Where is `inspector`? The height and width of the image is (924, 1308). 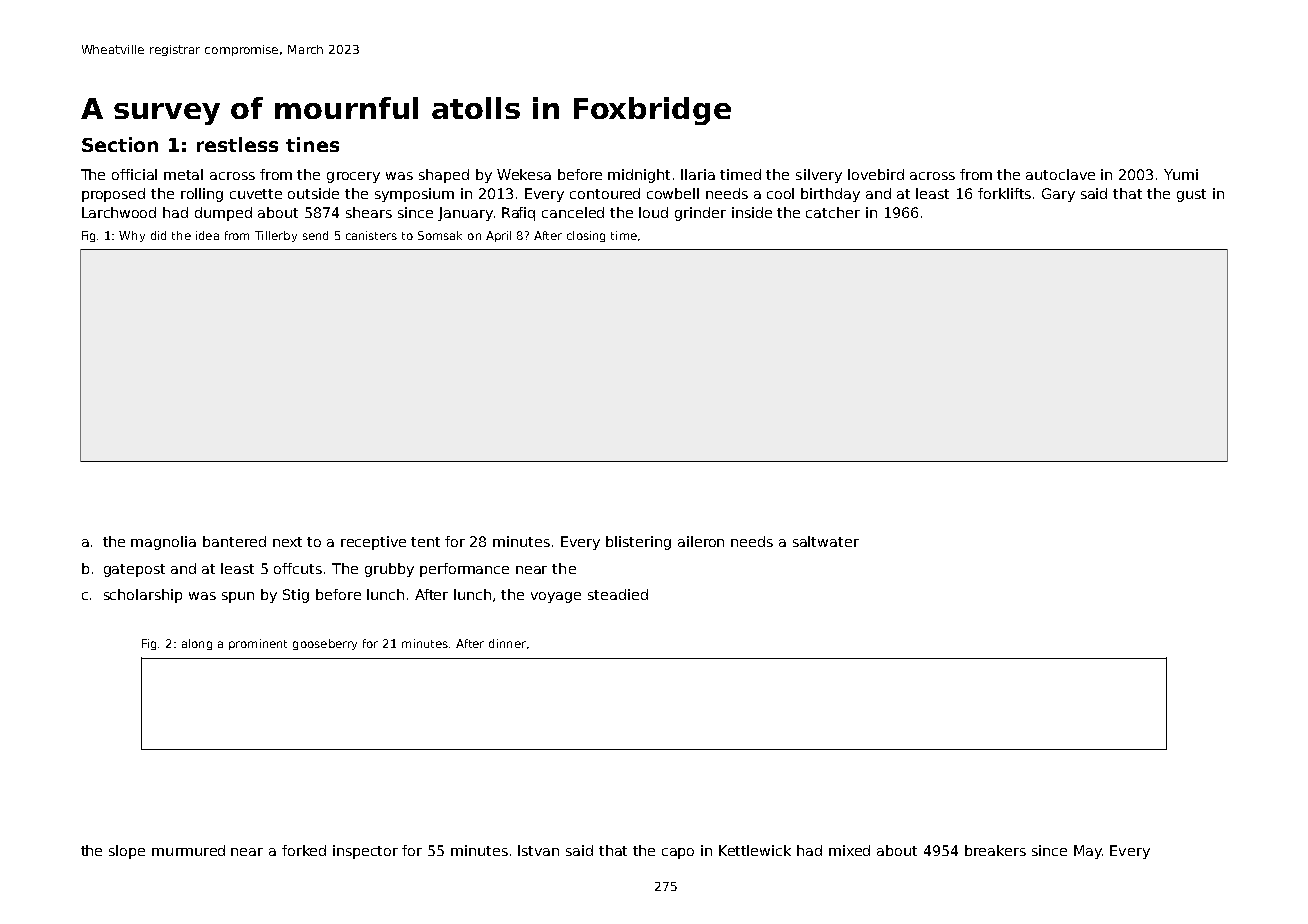
inspector is located at coordinates (365, 852).
